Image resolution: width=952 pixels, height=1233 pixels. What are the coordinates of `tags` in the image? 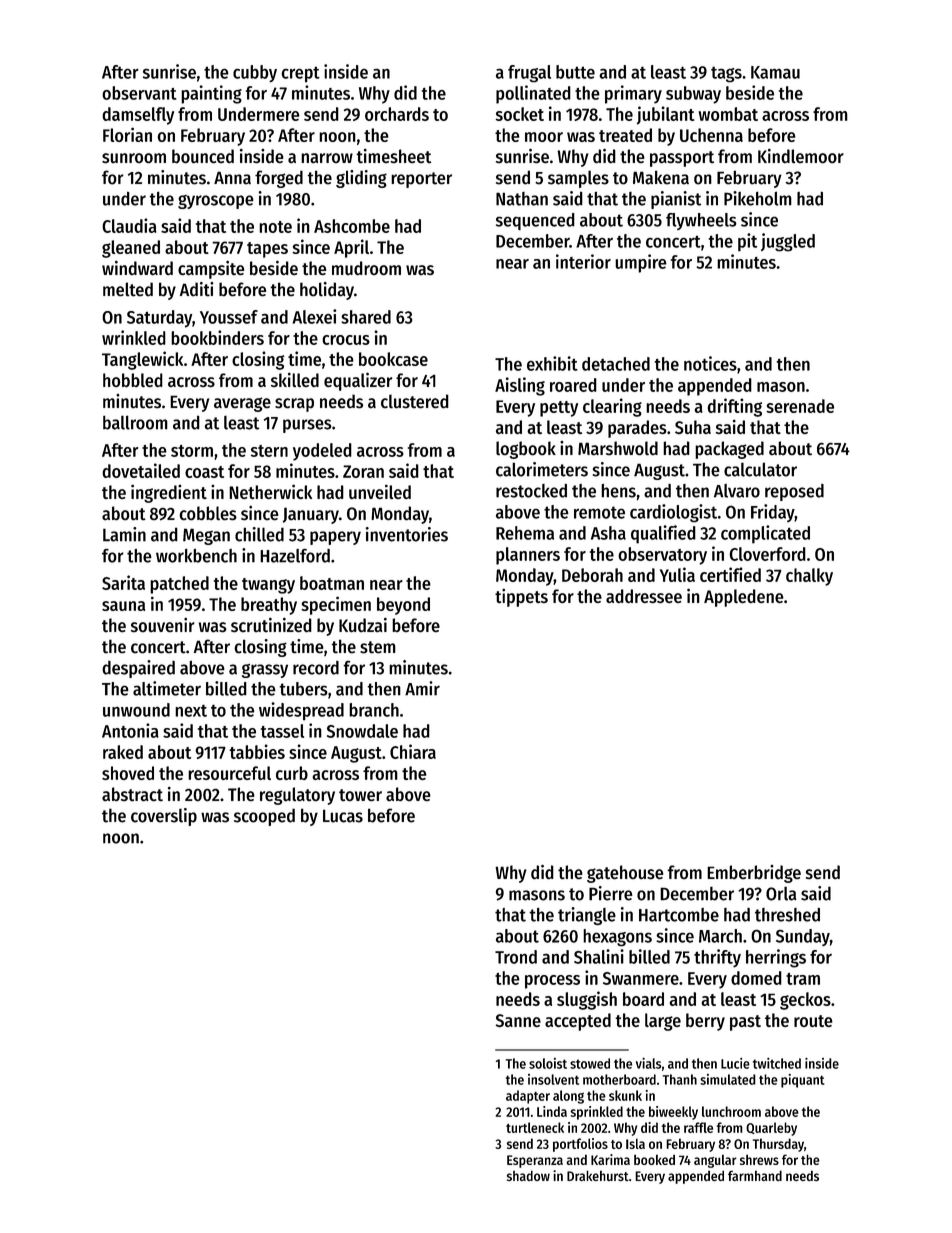 It's located at (726, 74).
